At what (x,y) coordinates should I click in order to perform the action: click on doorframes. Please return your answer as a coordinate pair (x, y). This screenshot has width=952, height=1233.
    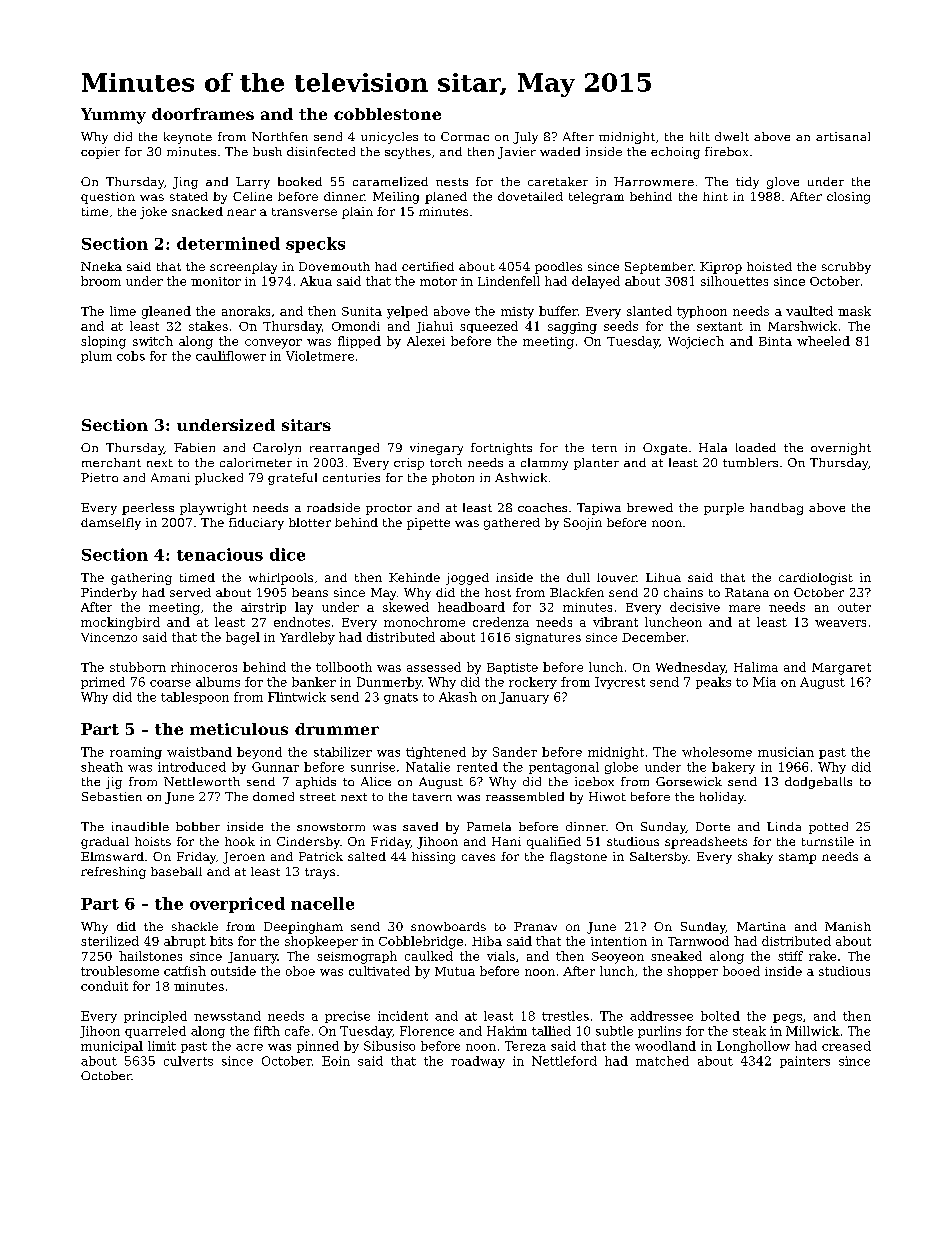
    Looking at the image, I should click on (203, 114).
